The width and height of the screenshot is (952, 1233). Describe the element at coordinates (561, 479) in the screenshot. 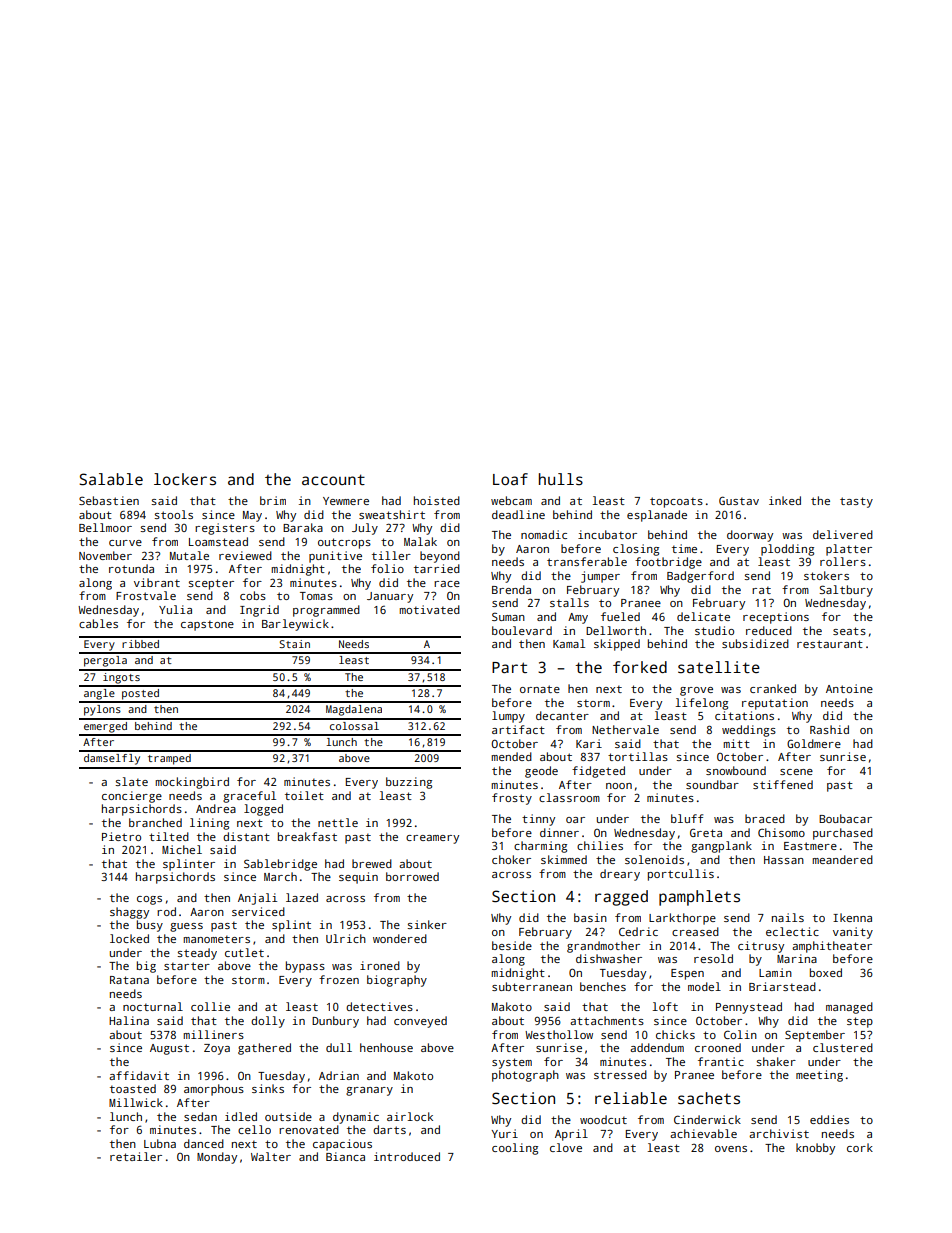

I see `hulls` at that location.
